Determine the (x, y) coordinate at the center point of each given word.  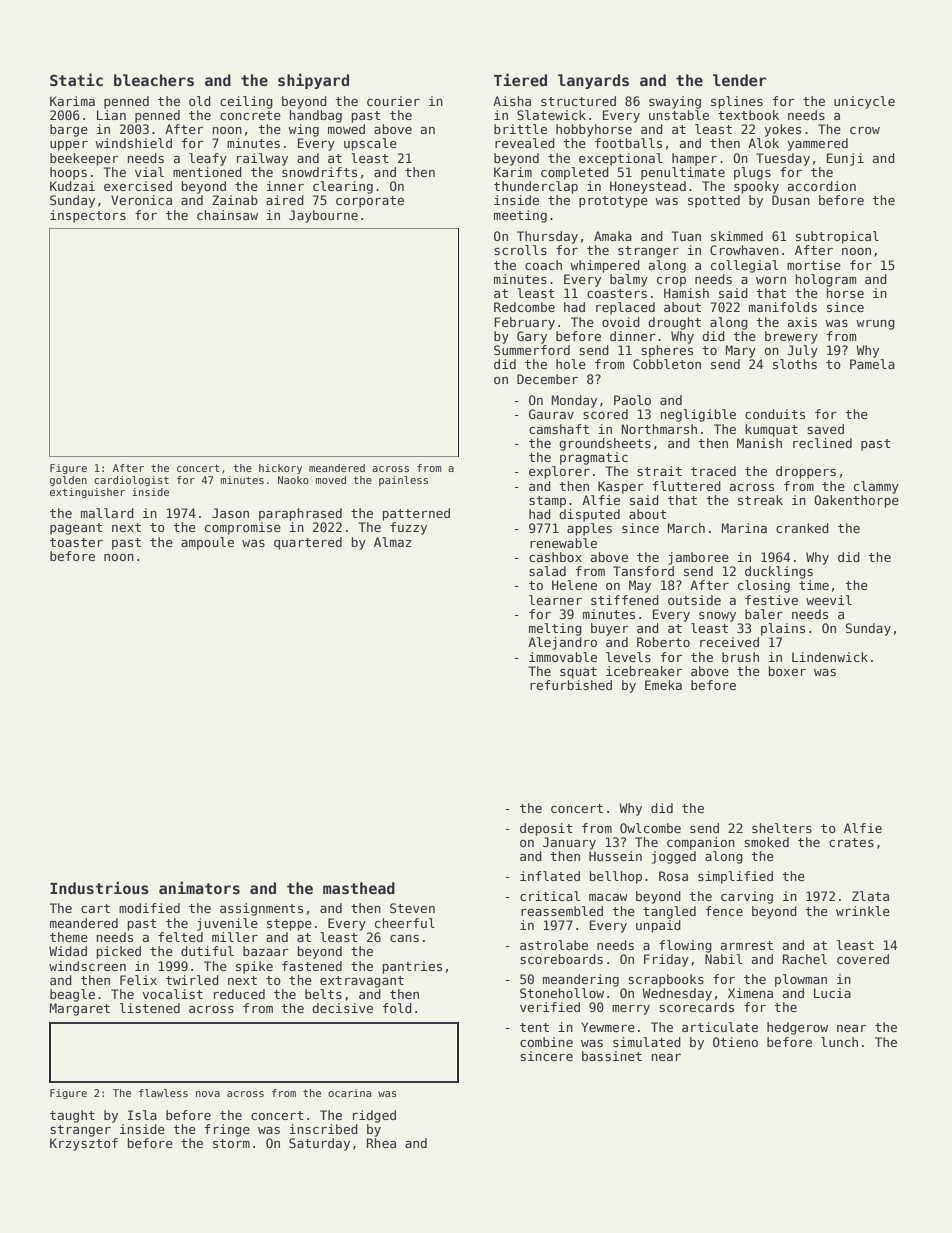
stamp (547, 502)
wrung (875, 325)
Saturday (319, 1144)
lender (740, 80)
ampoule (207, 543)
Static (76, 79)
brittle (520, 129)
